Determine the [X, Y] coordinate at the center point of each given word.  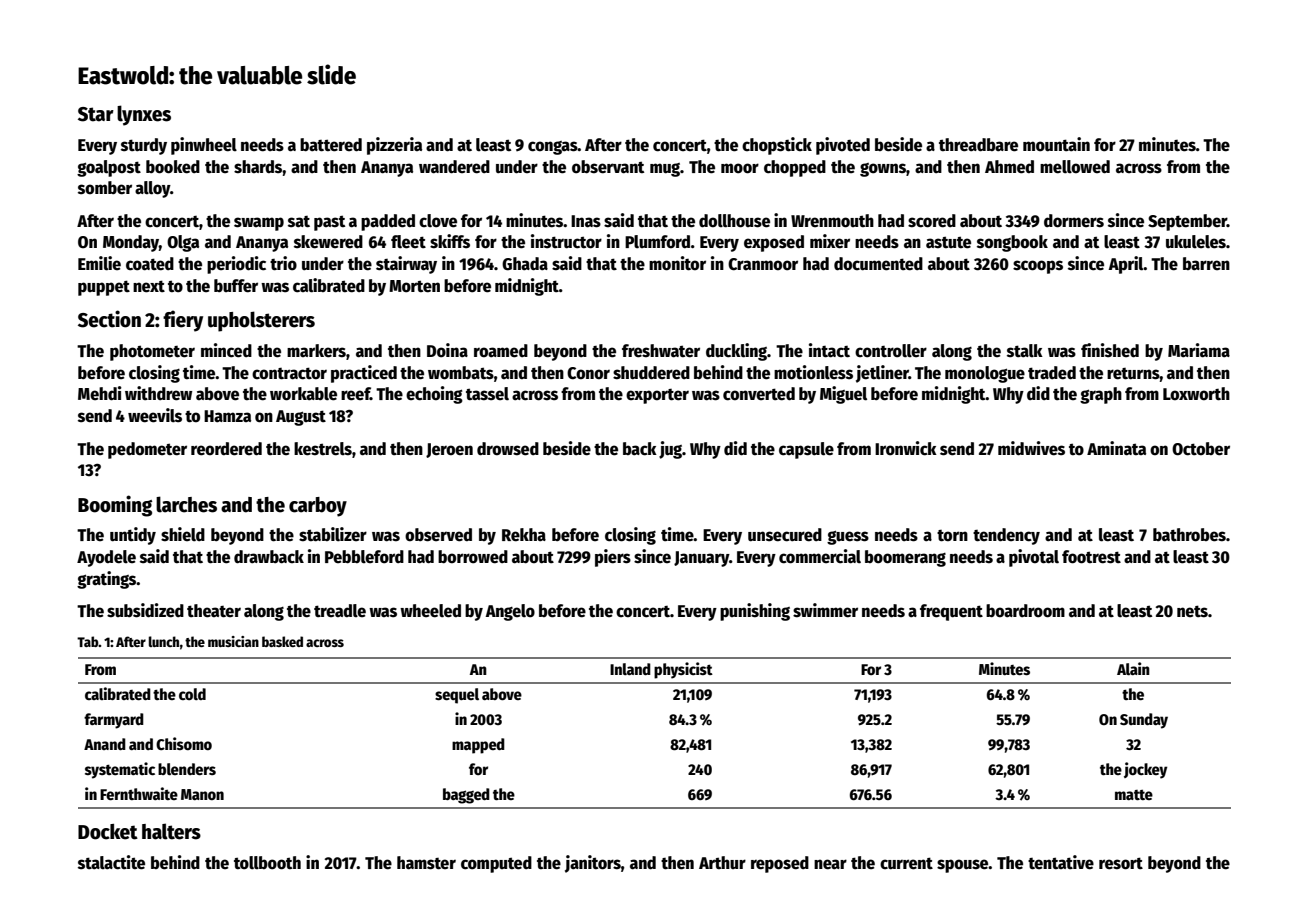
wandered [454, 167]
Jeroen [449, 450]
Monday [131, 243]
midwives [1031, 448]
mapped [478, 746]
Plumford [657, 242]
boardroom [1025, 611]
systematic [120, 770]
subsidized [145, 610]
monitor [677, 263]
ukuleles [1196, 242]
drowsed [508, 449]
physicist [683, 670]
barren [1206, 264]
